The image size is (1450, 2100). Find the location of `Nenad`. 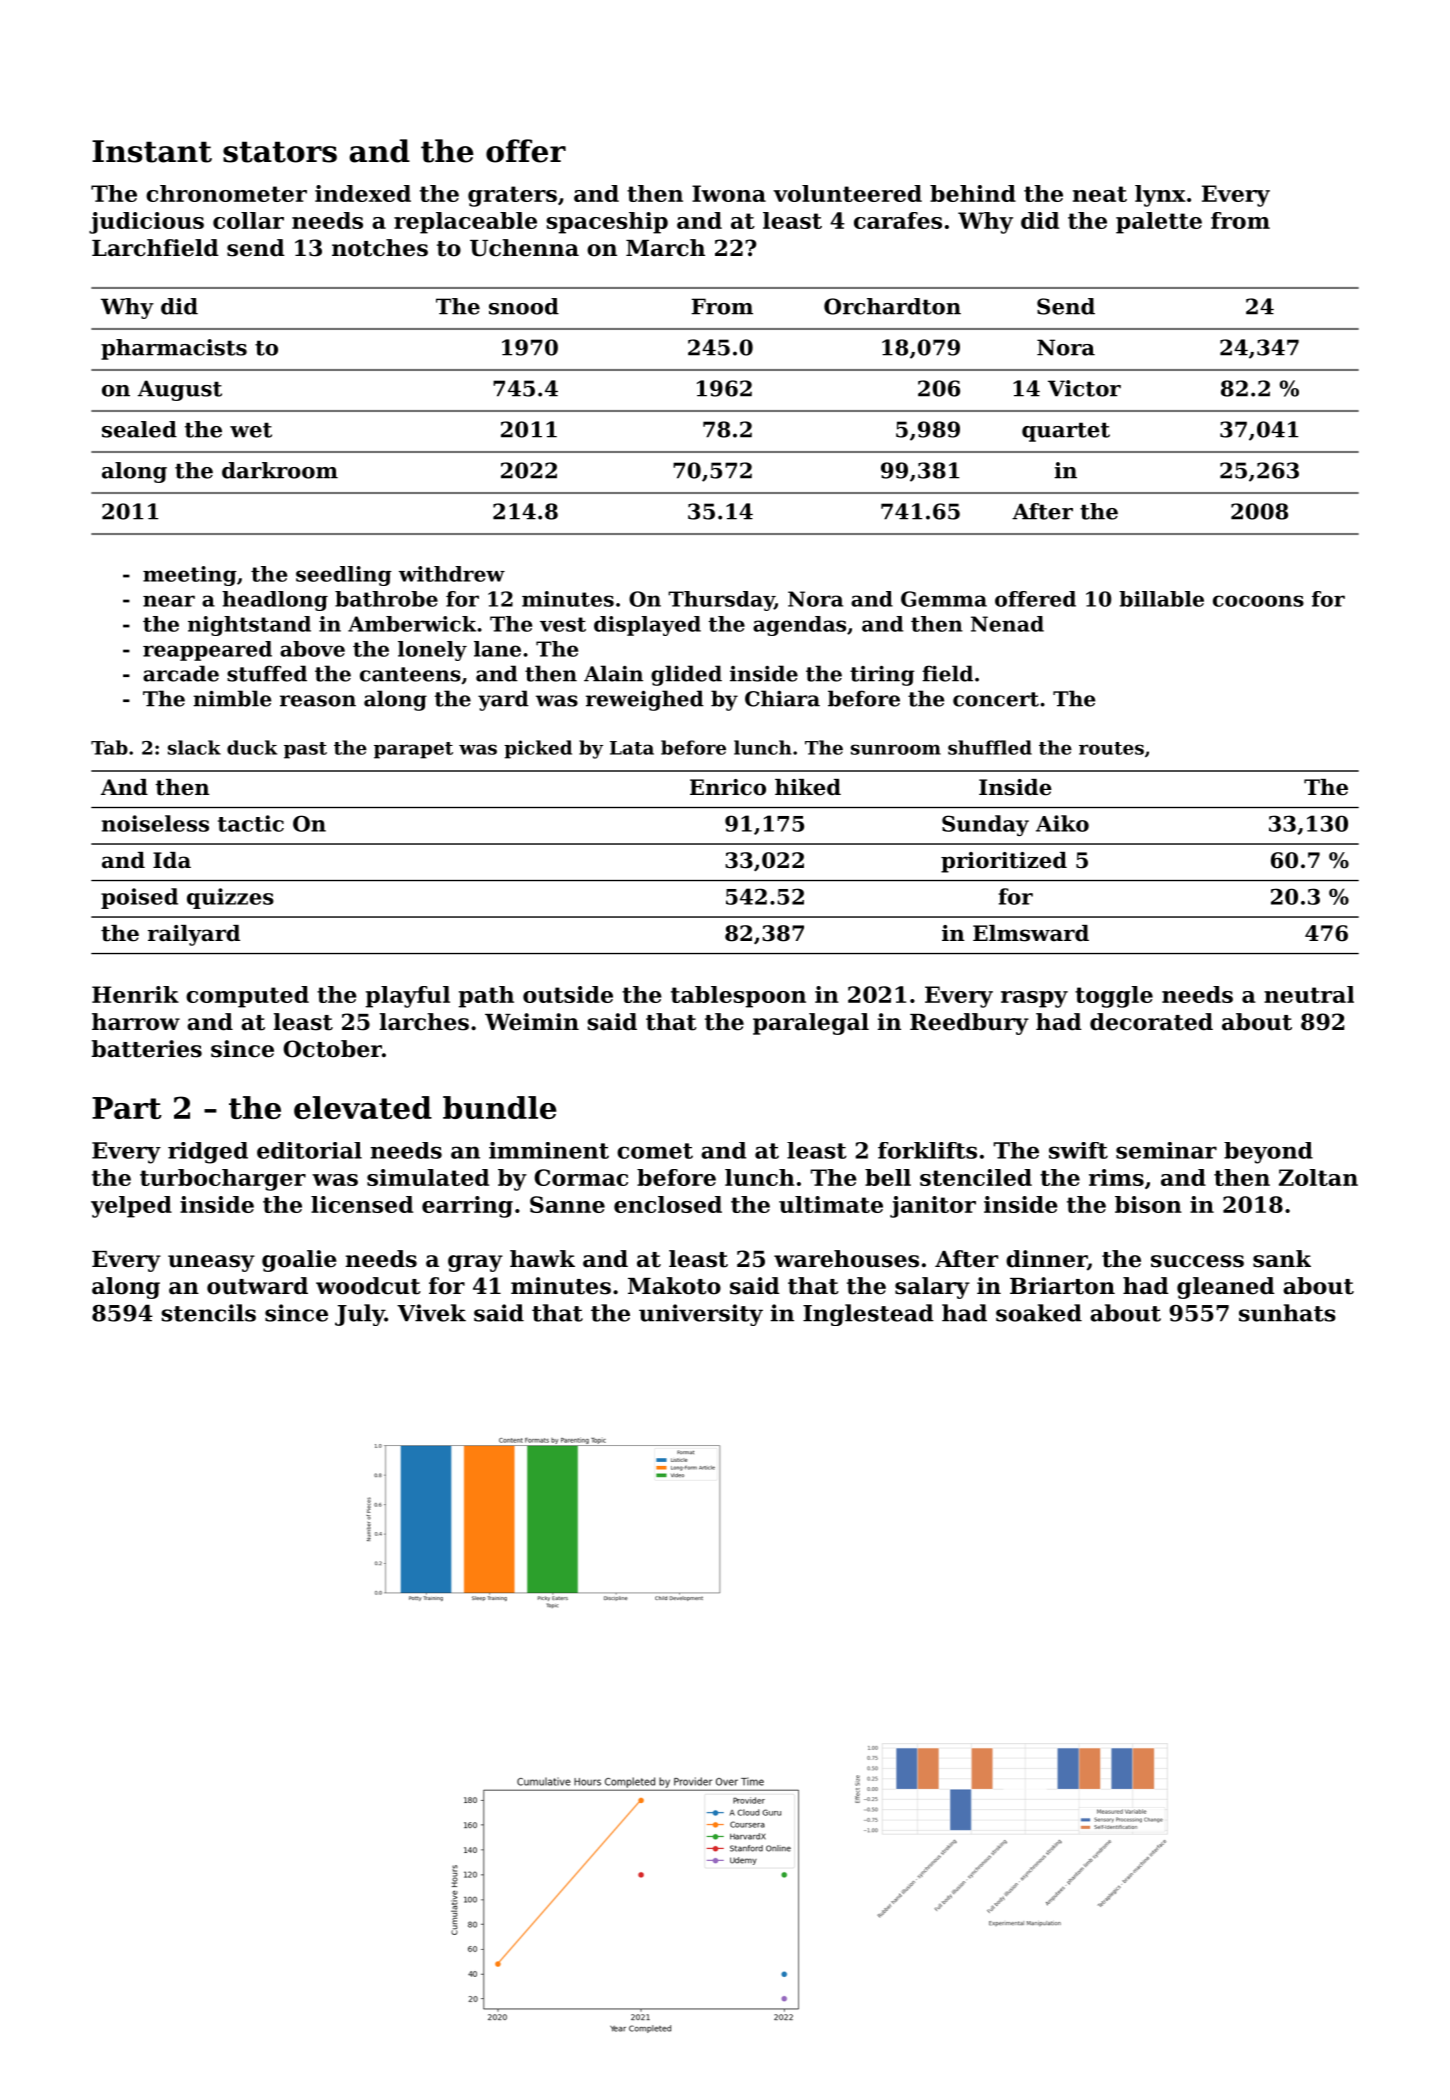

Nenad is located at coordinates (1007, 624).
